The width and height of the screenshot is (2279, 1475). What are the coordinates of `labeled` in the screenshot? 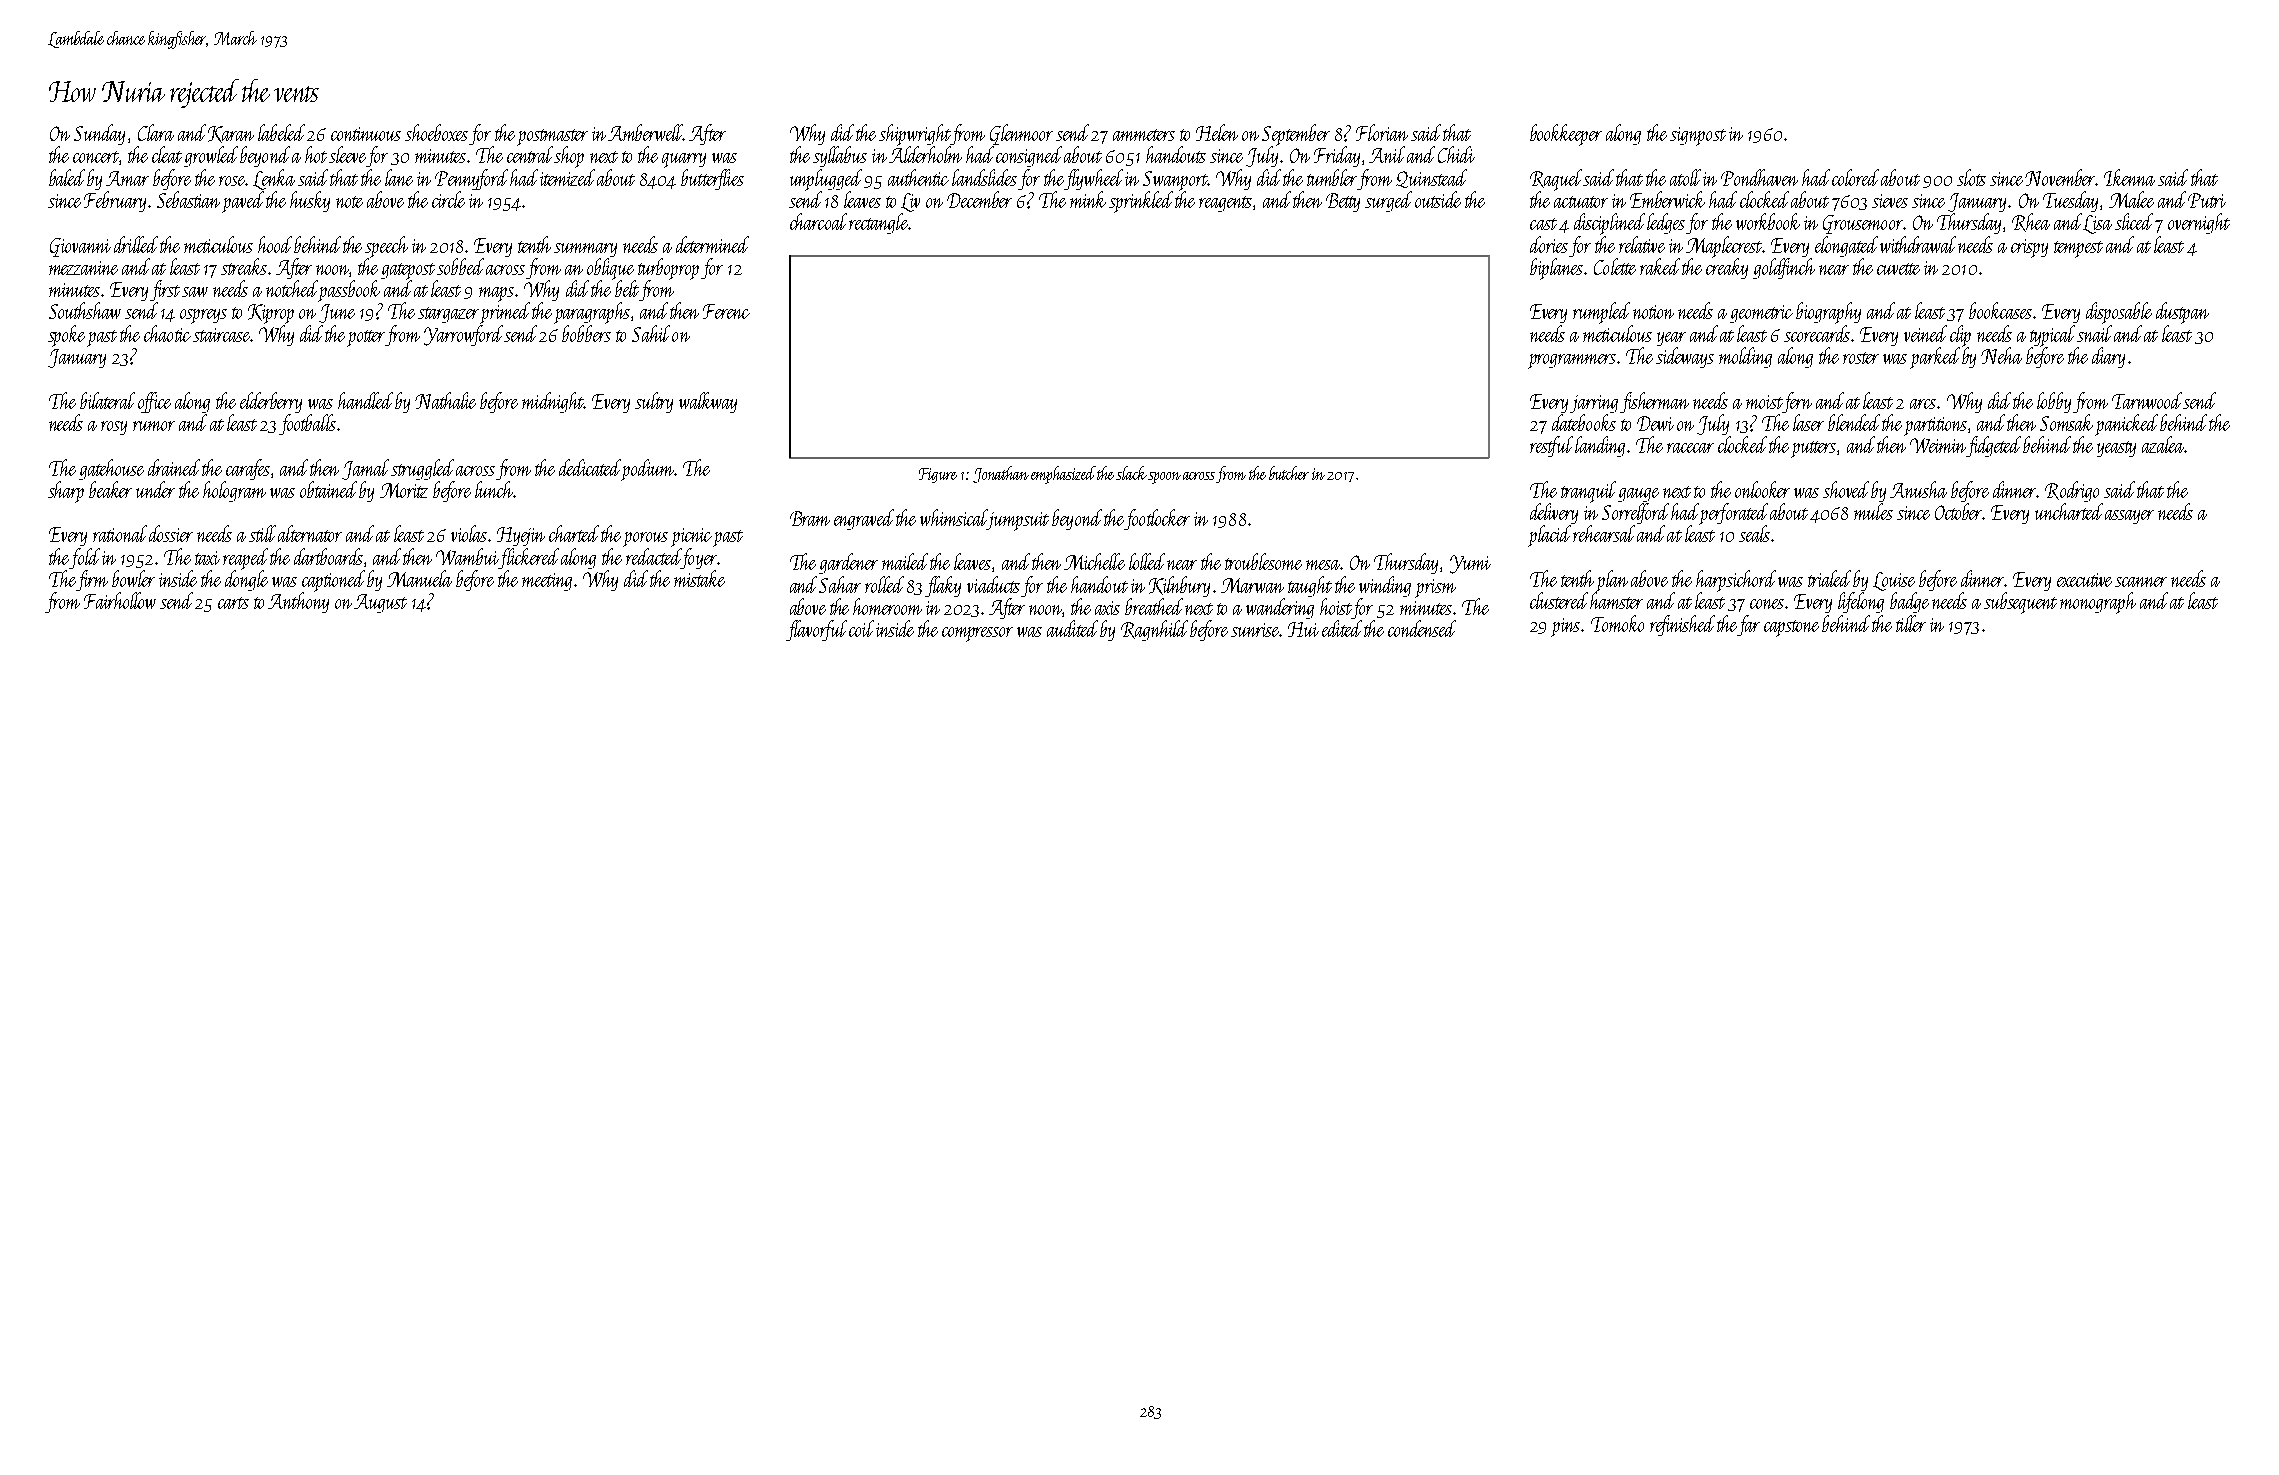 It's located at (281, 132).
